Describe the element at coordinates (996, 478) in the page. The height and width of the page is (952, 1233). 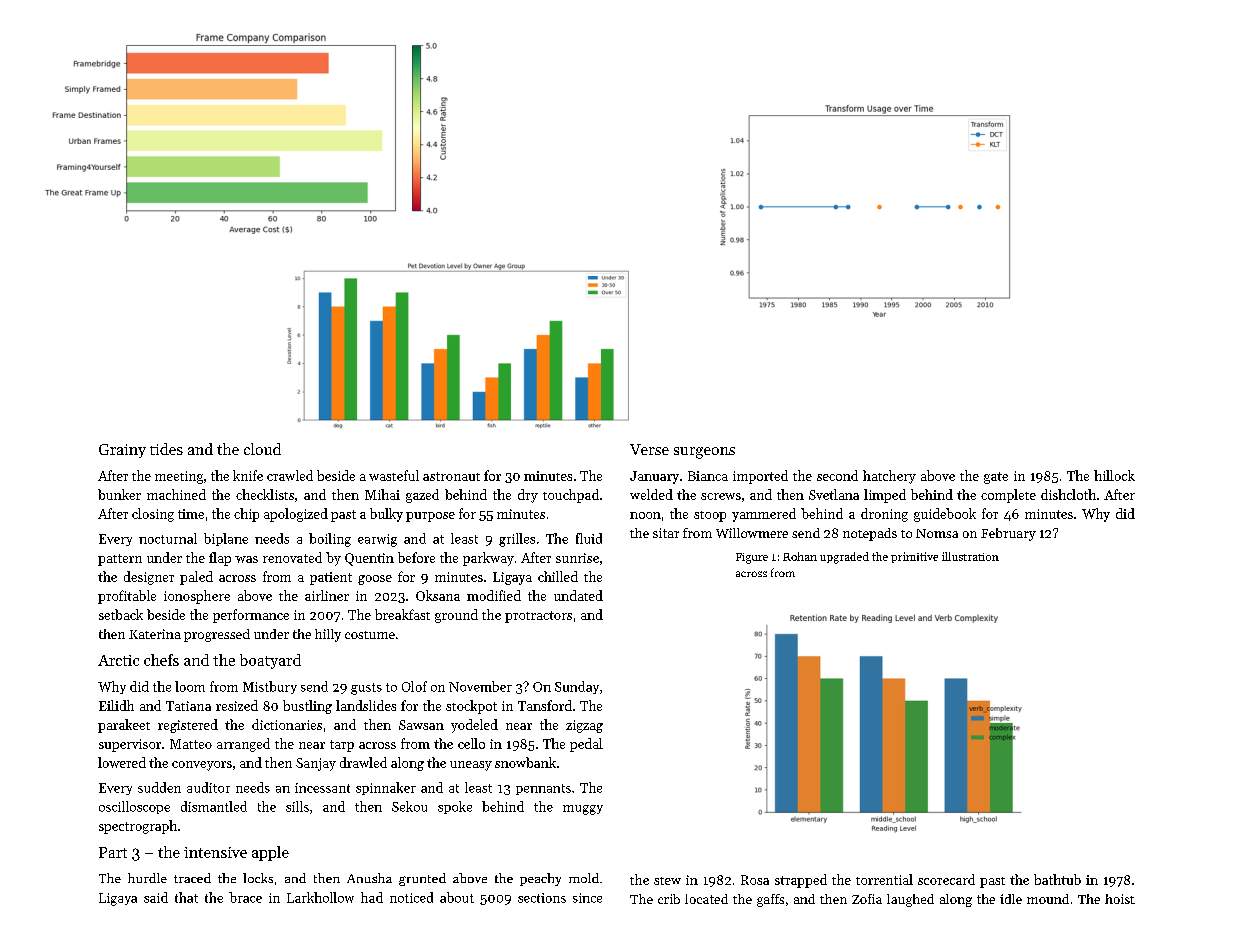
I see `gate` at that location.
